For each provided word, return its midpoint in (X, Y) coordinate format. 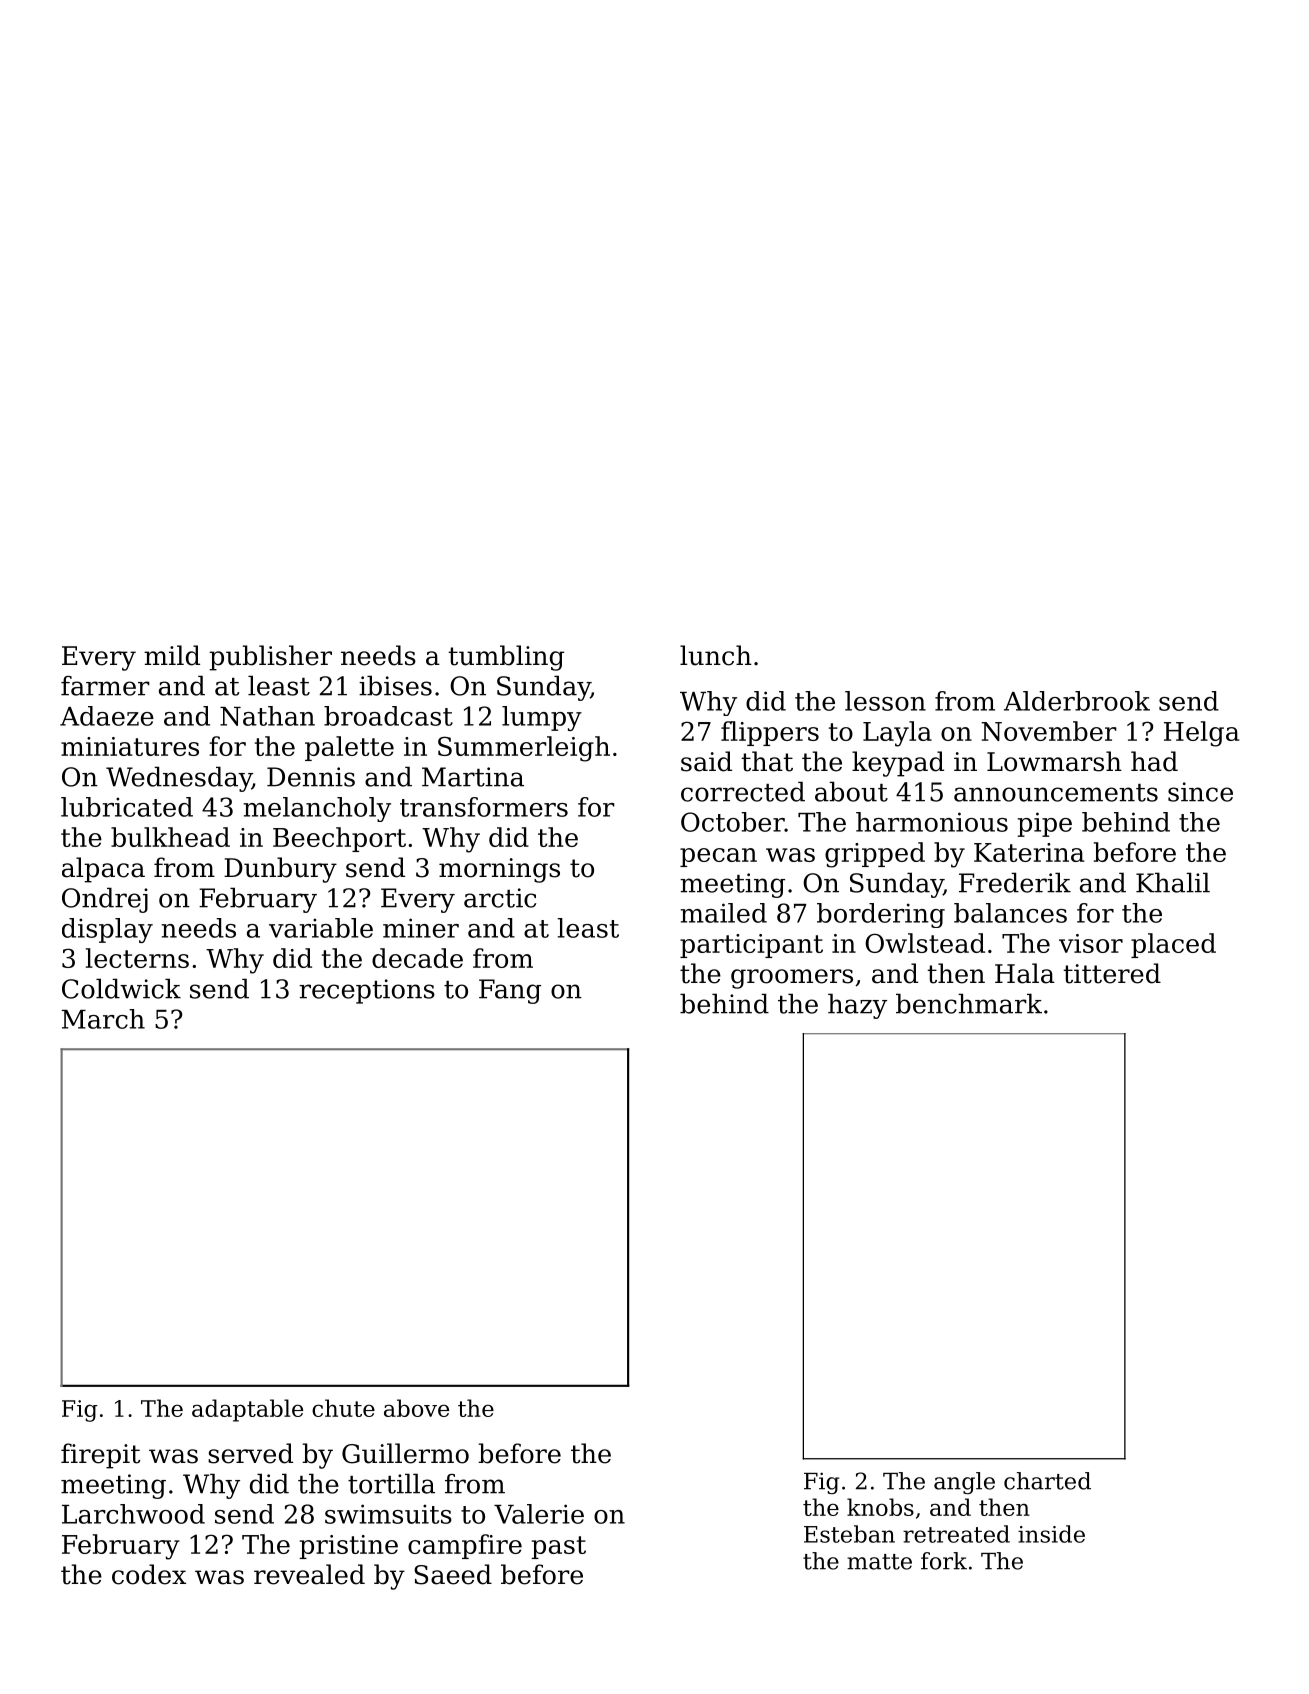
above (416, 1408)
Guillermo (405, 1453)
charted (1047, 1481)
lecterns (137, 958)
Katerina (1029, 852)
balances (1010, 913)
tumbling (506, 658)
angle (964, 1483)
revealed (309, 1574)
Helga (1201, 734)
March (103, 1019)
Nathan (267, 716)
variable (321, 928)
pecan (718, 857)
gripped (875, 855)
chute (343, 1408)
